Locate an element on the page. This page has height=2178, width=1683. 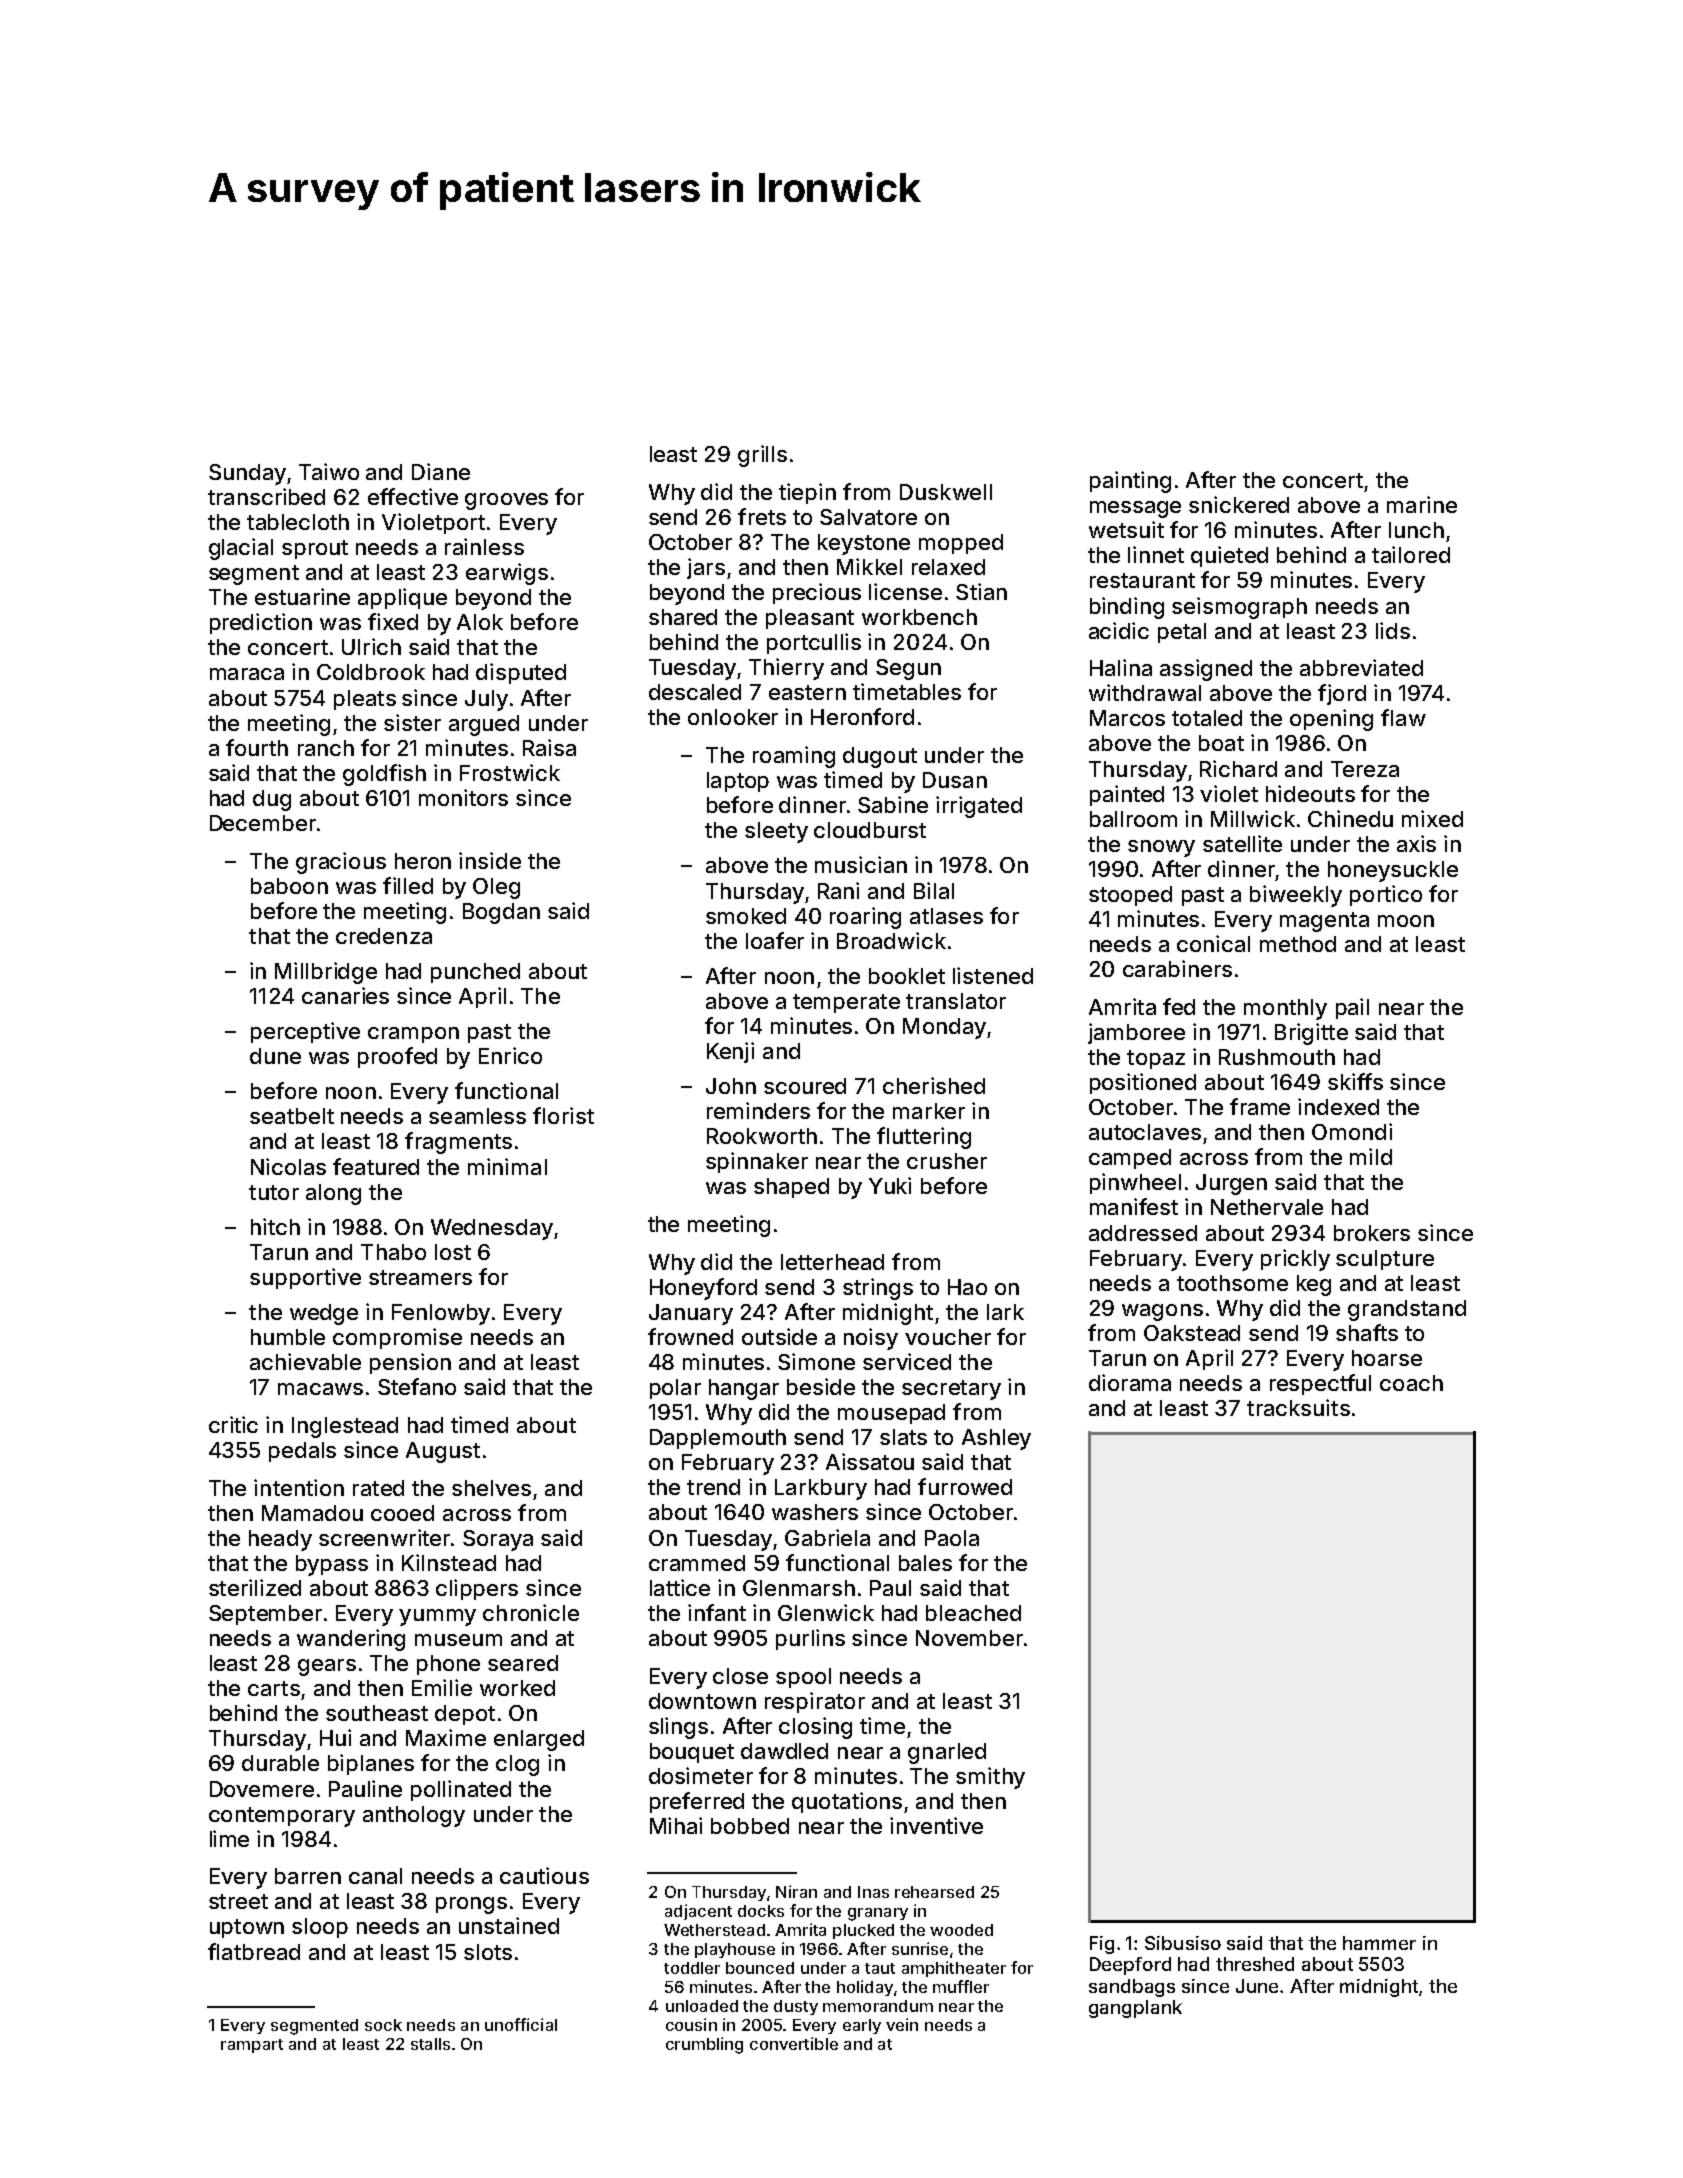
respectful is located at coordinates (1320, 1384).
